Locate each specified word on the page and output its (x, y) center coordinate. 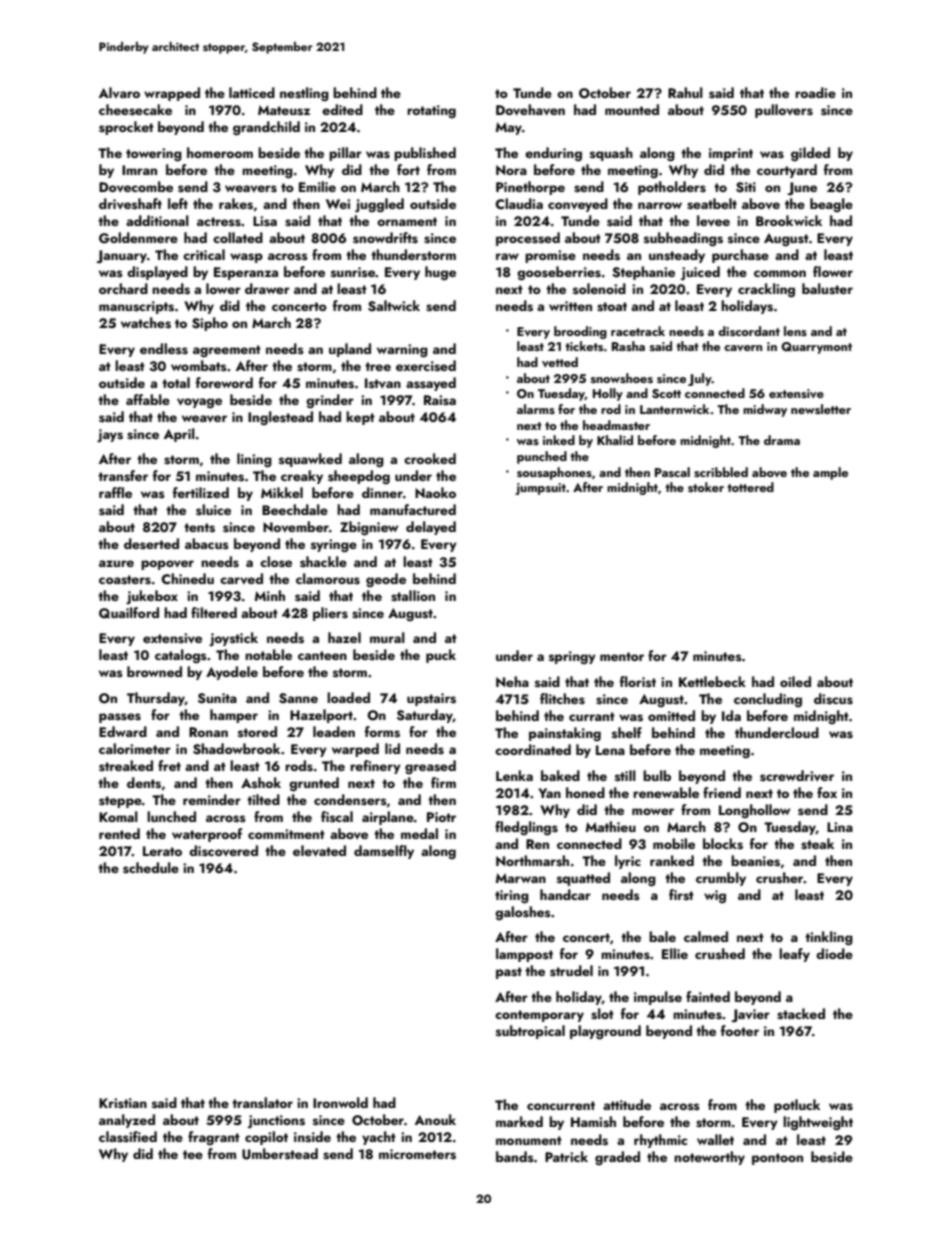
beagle (831, 205)
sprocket (126, 128)
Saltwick (394, 306)
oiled (795, 681)
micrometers (417, 1154)
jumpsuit (540, 489)
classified (128, 1137)
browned (154, 671)
